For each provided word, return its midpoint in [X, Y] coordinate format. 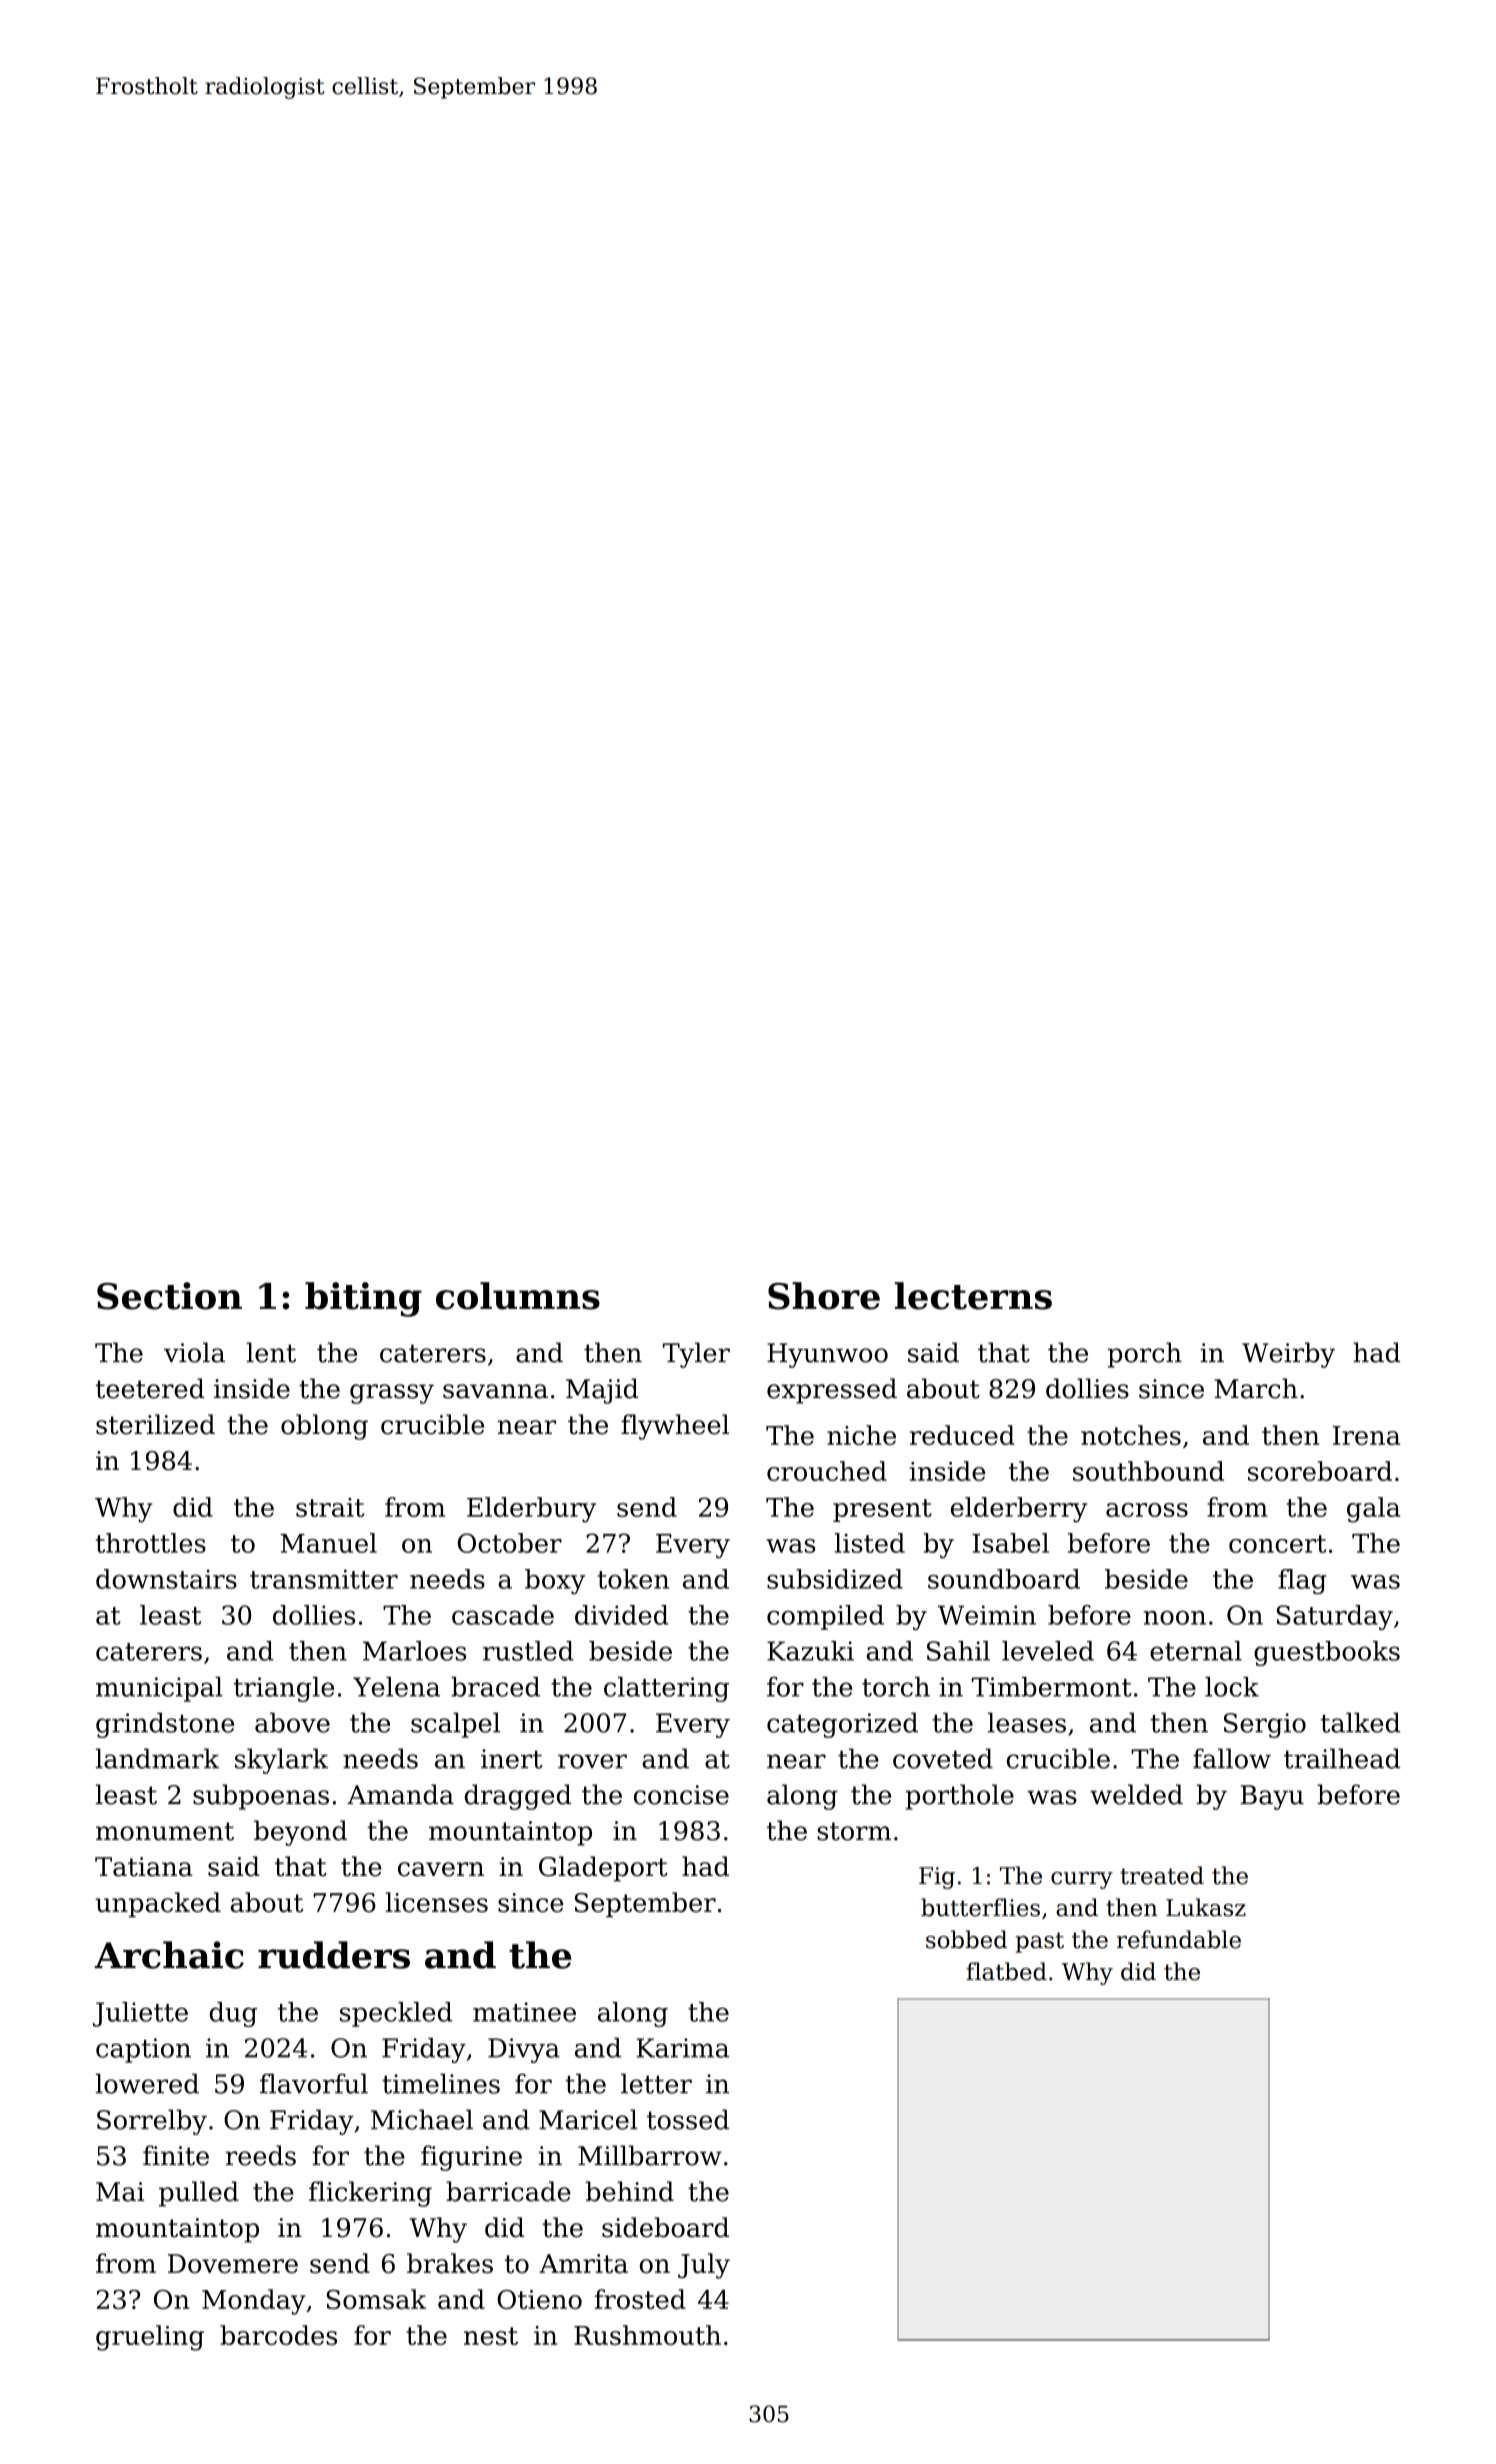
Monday [254, 2302]
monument [165, 1831]
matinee [524, 2012]
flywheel [675, 1427]
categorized [842, 1725]
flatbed [1006, 1971]
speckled [396, 2014]
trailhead [1342, 1758]
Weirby [1288, 1355]
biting [363, 1299]
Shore [824, 1296]
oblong [324, 1427]
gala [1373, 1510]
